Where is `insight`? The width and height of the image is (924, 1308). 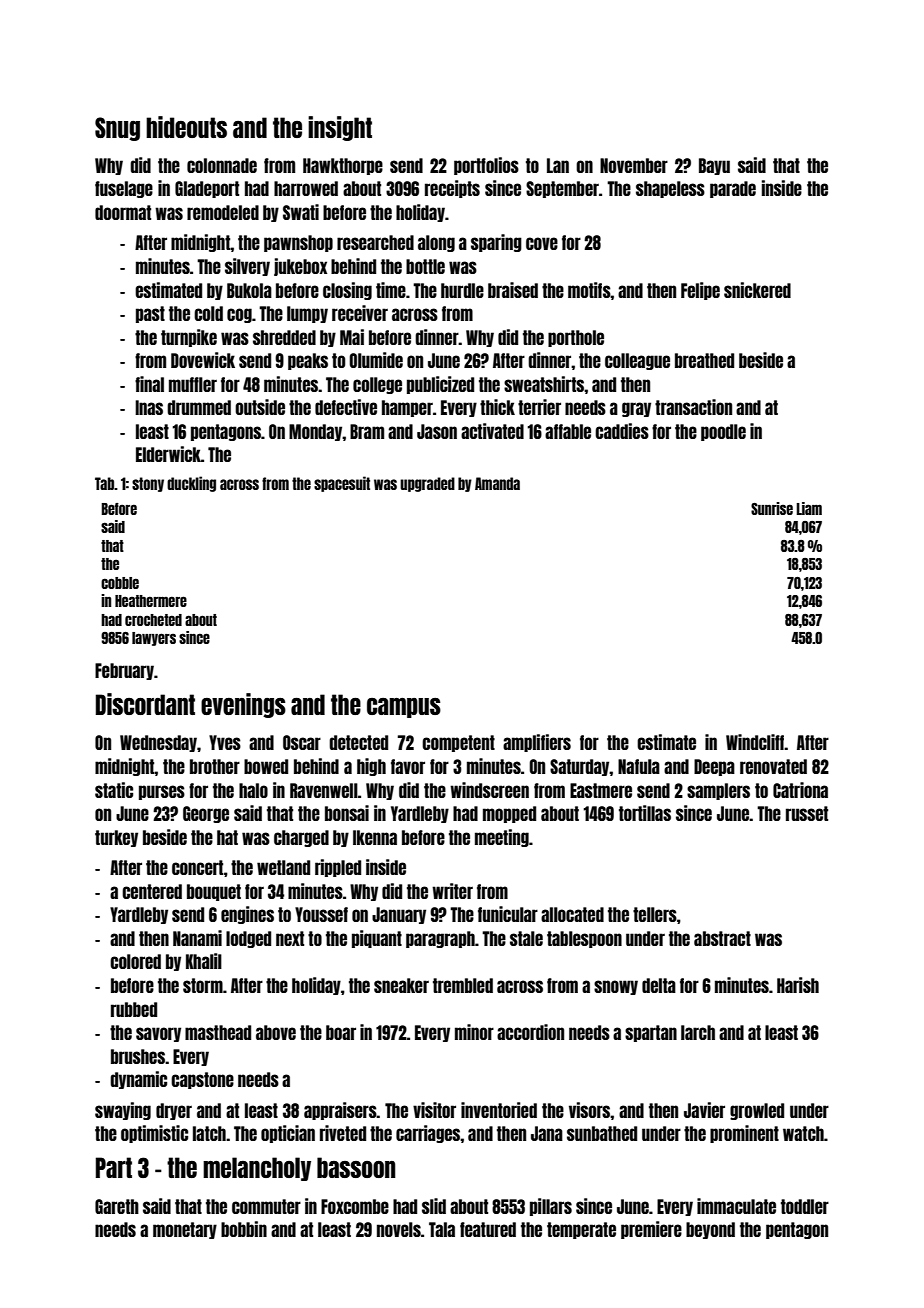 insight is located at coordinates (340, 128).
